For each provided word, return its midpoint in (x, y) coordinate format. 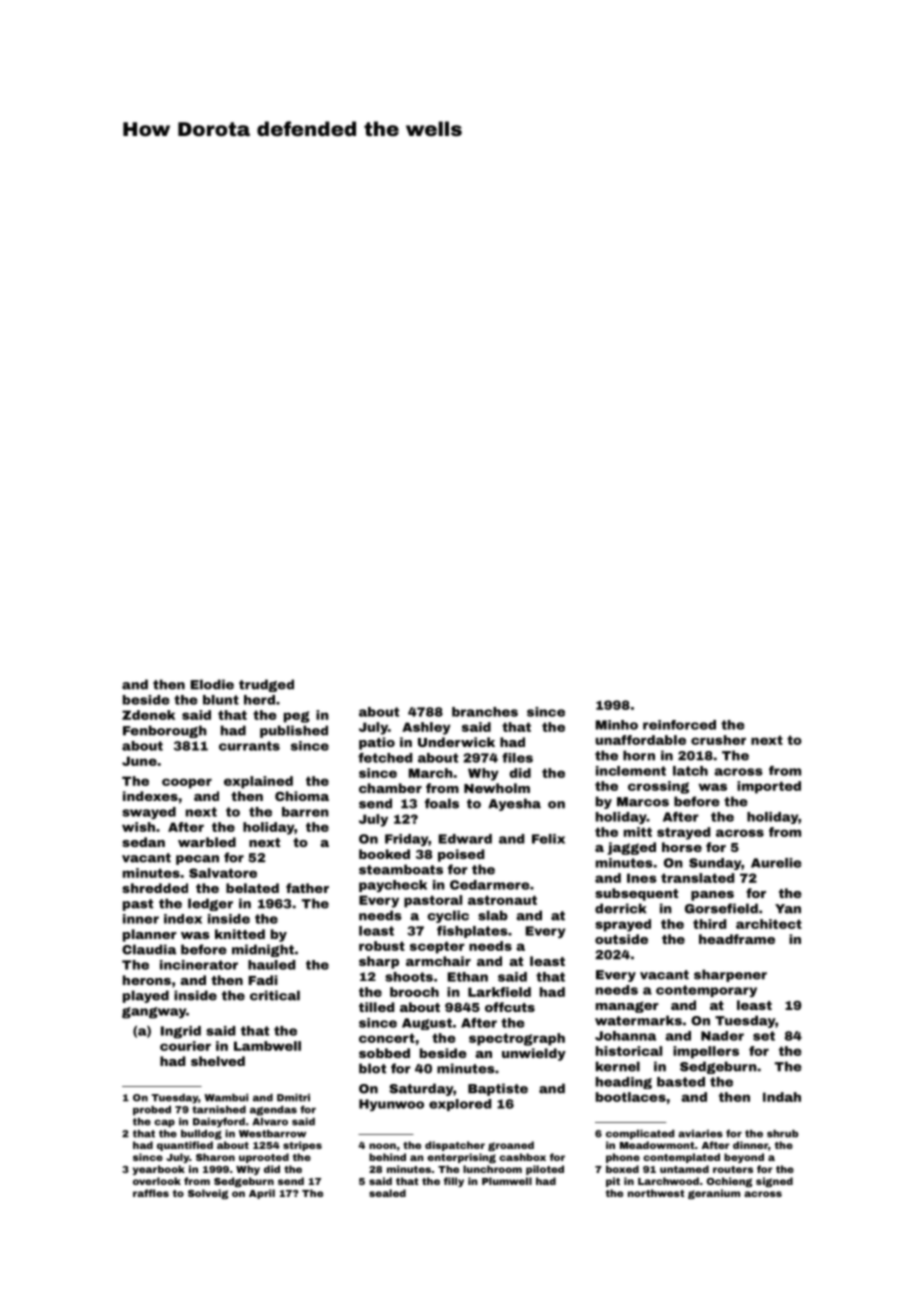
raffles (151, 1193)
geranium (714, 1194)
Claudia (149, 949)
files (517, 758)
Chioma (302, 796)
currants (249, 746)
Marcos (643, 802)
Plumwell (507, 1181)
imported (769, 787)
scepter (437, 947)
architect (769, 924)
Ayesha (514, 804)
